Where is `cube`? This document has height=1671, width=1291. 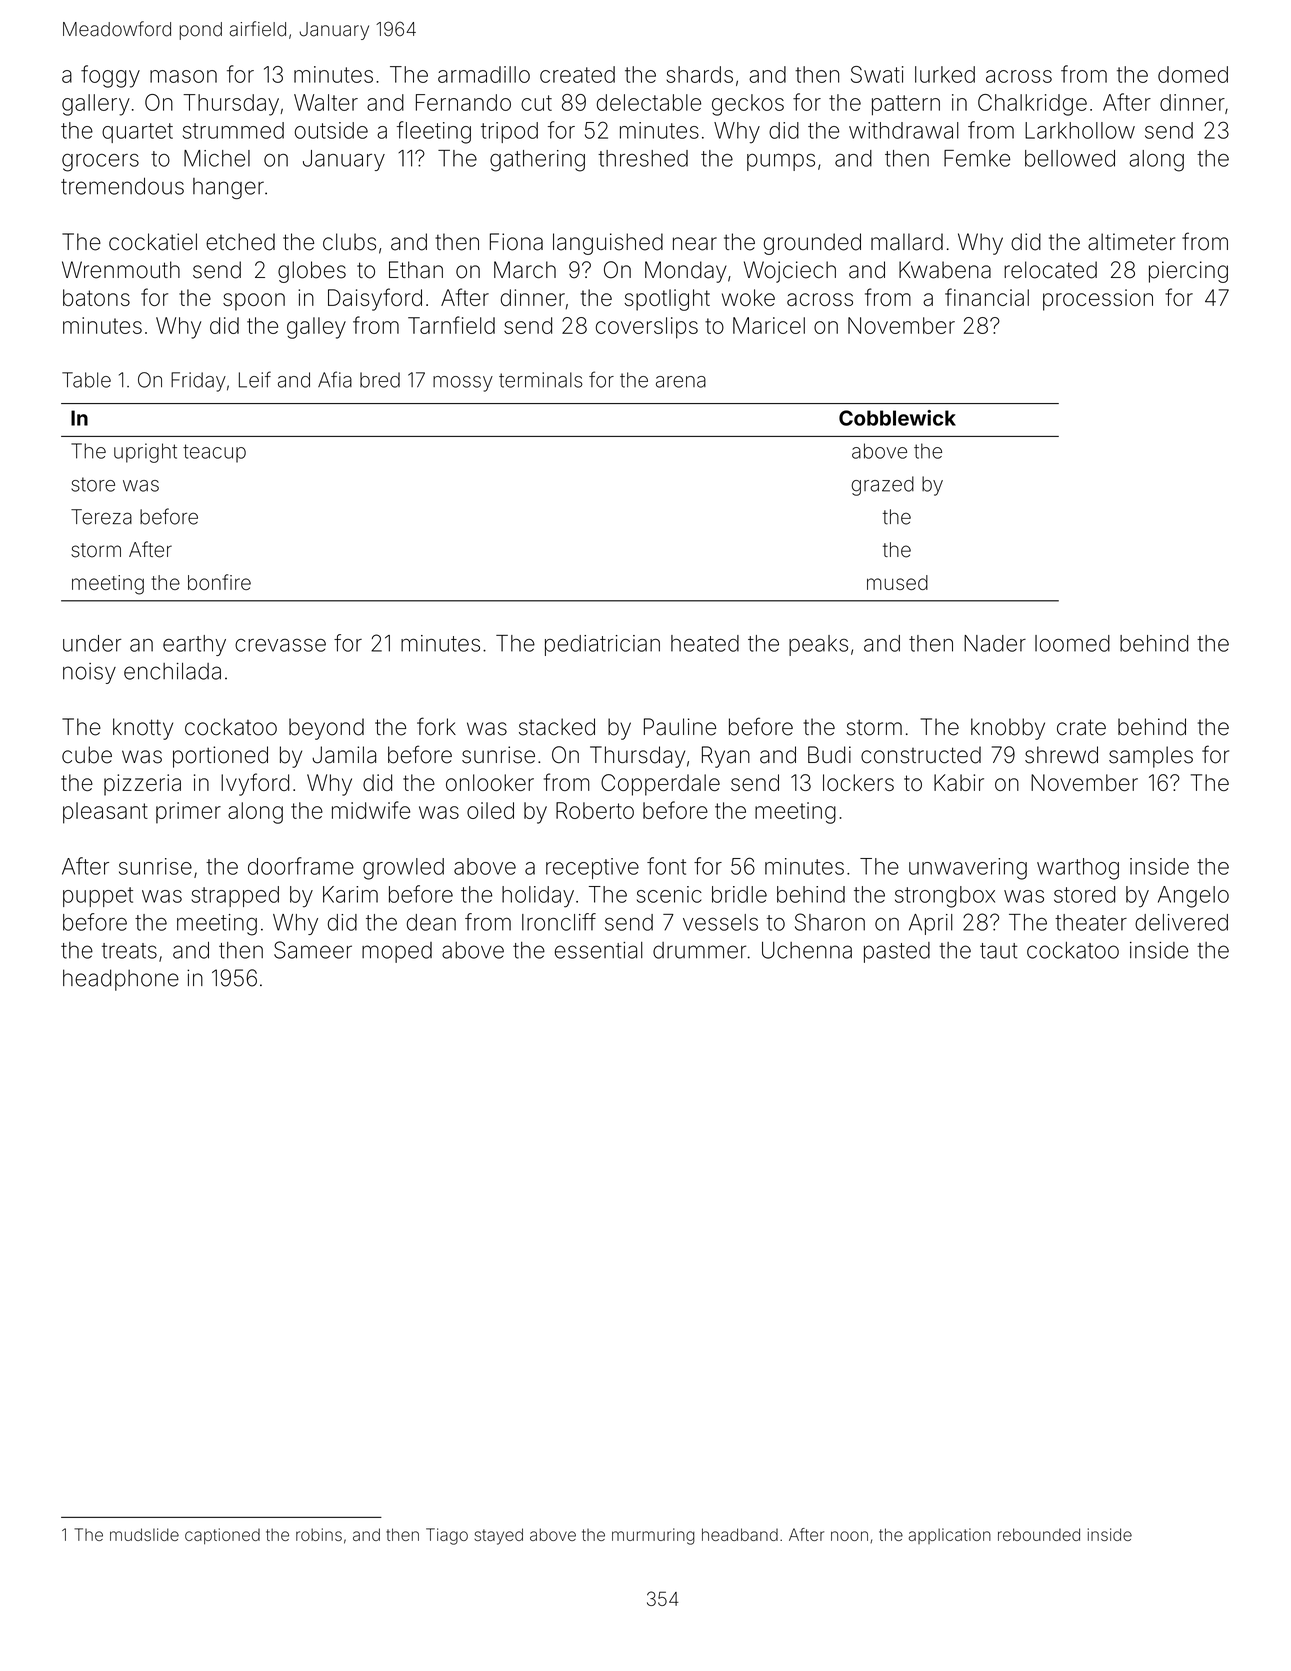
cube is located at coordinates (87, 755).
